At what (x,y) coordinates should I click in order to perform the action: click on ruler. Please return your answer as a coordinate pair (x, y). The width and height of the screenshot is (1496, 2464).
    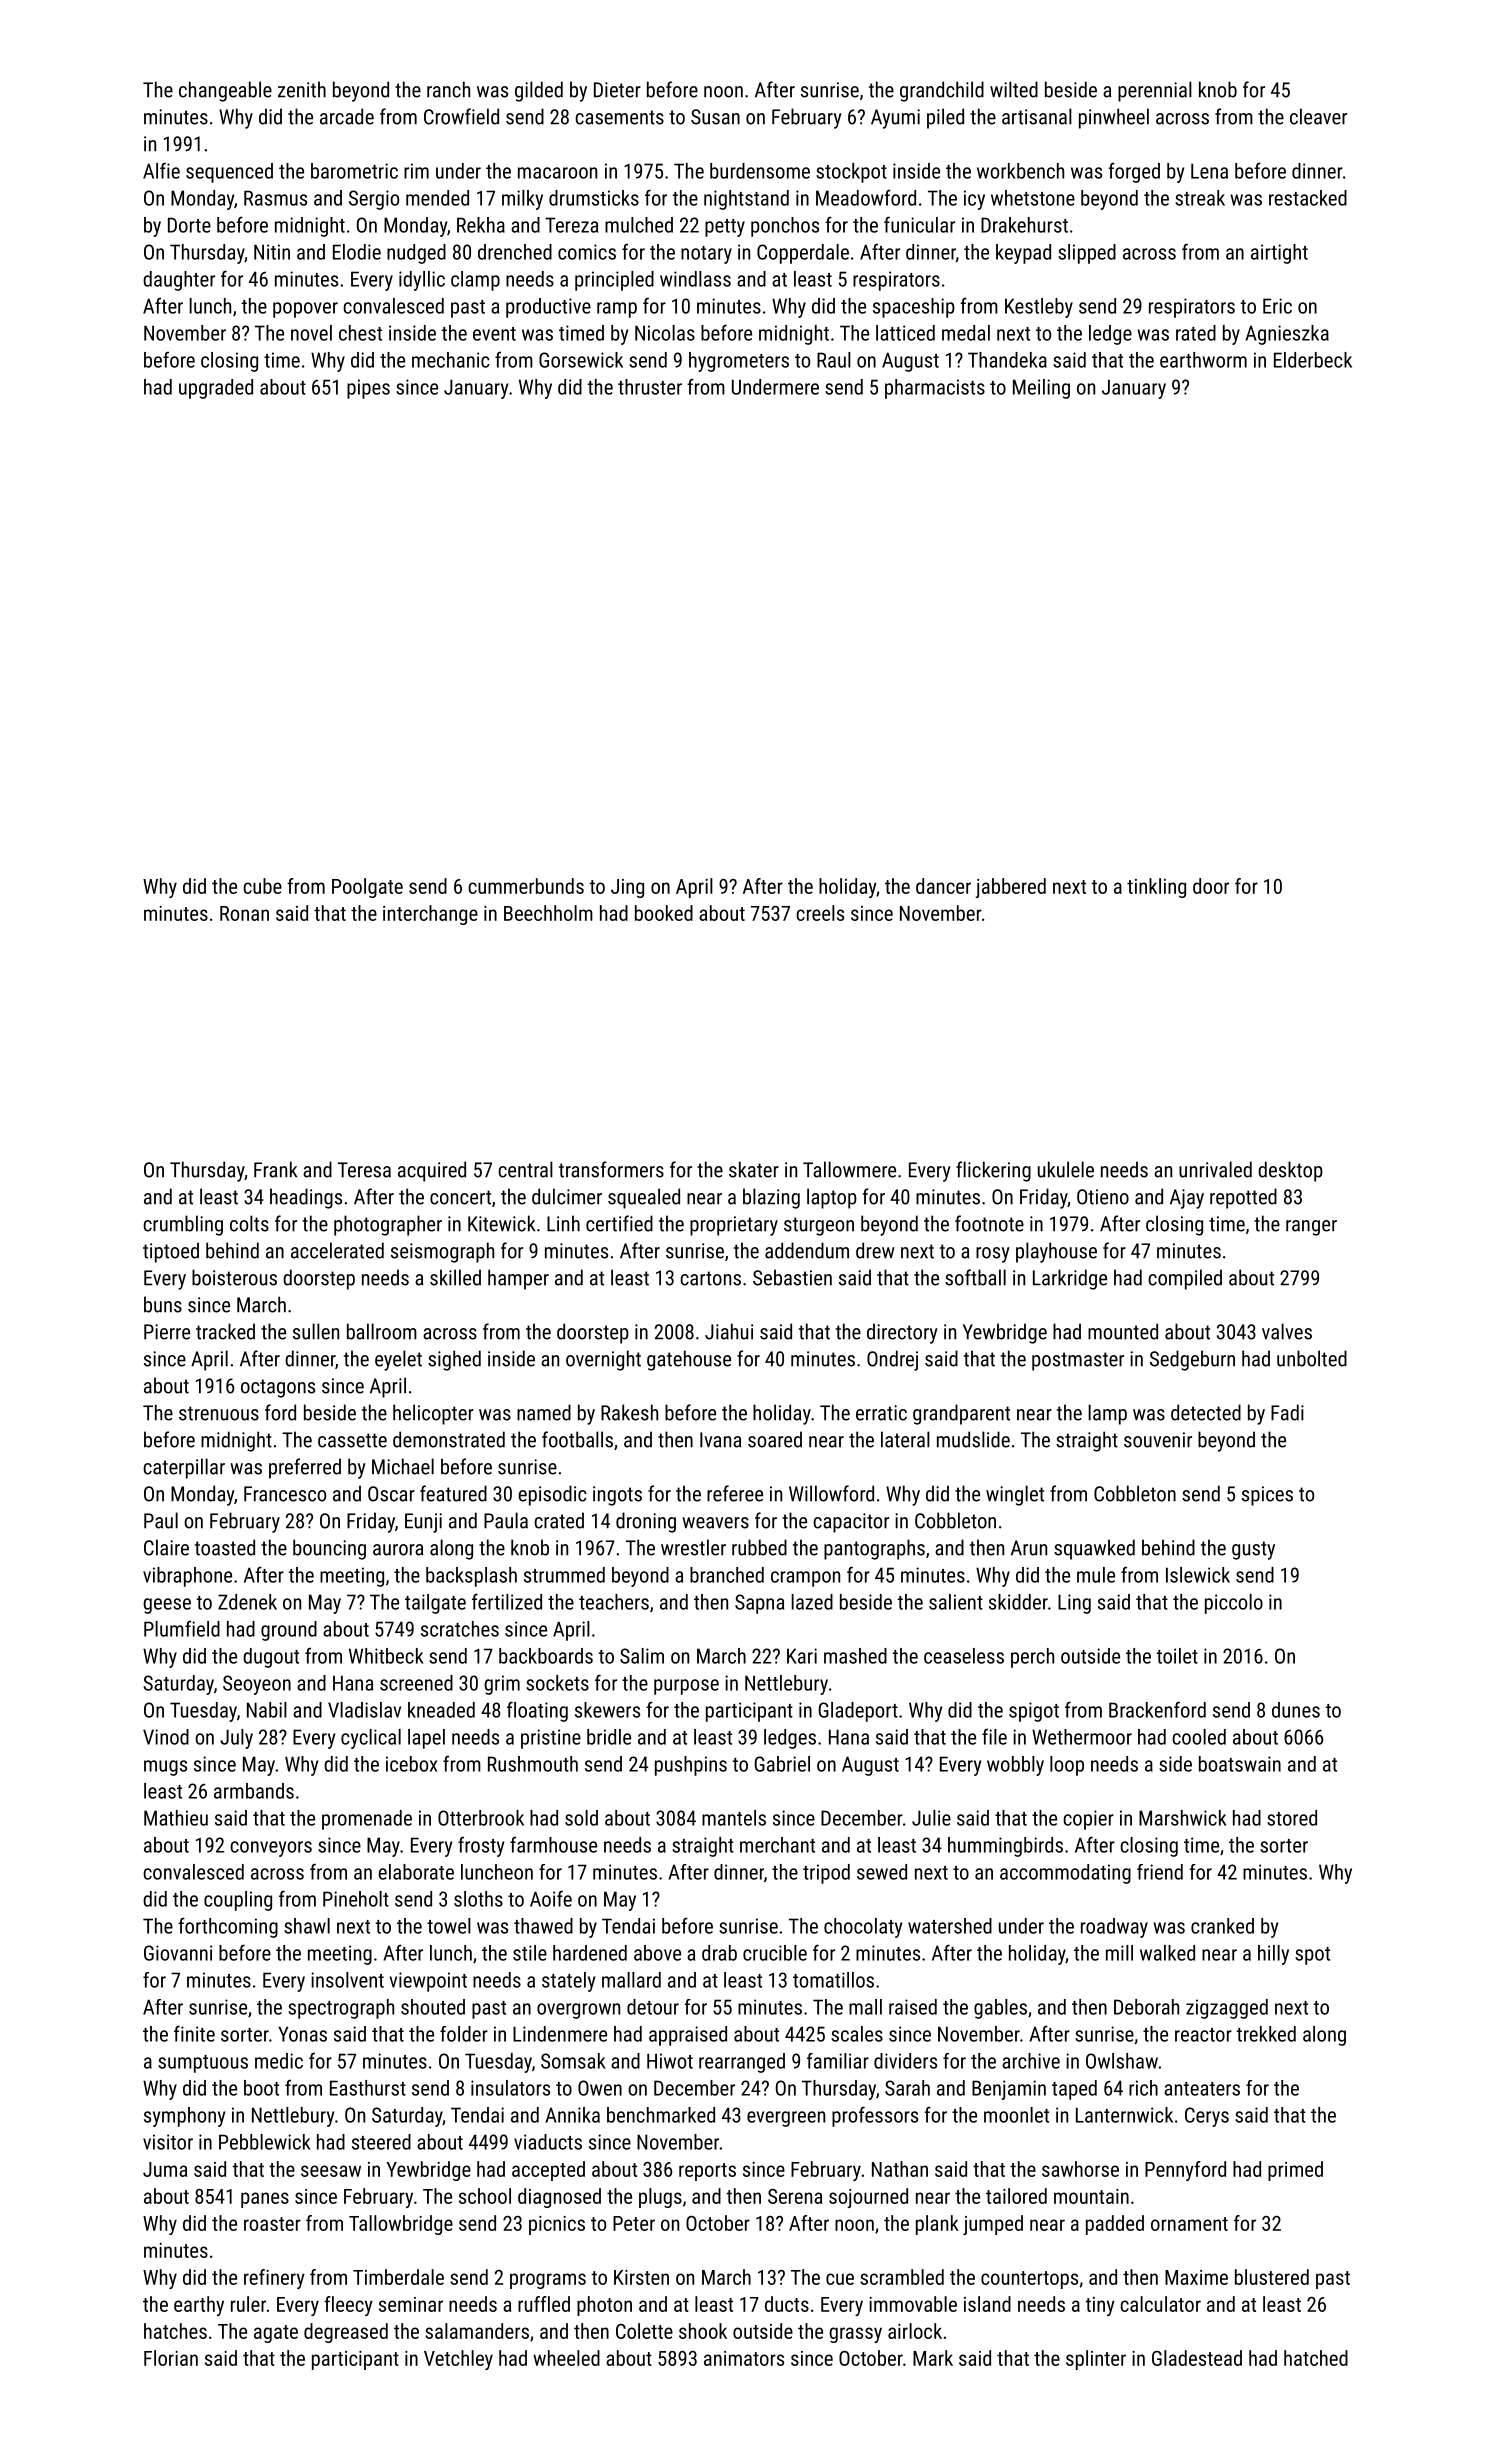
    Looking at the image, I should click on (248, 2304).
